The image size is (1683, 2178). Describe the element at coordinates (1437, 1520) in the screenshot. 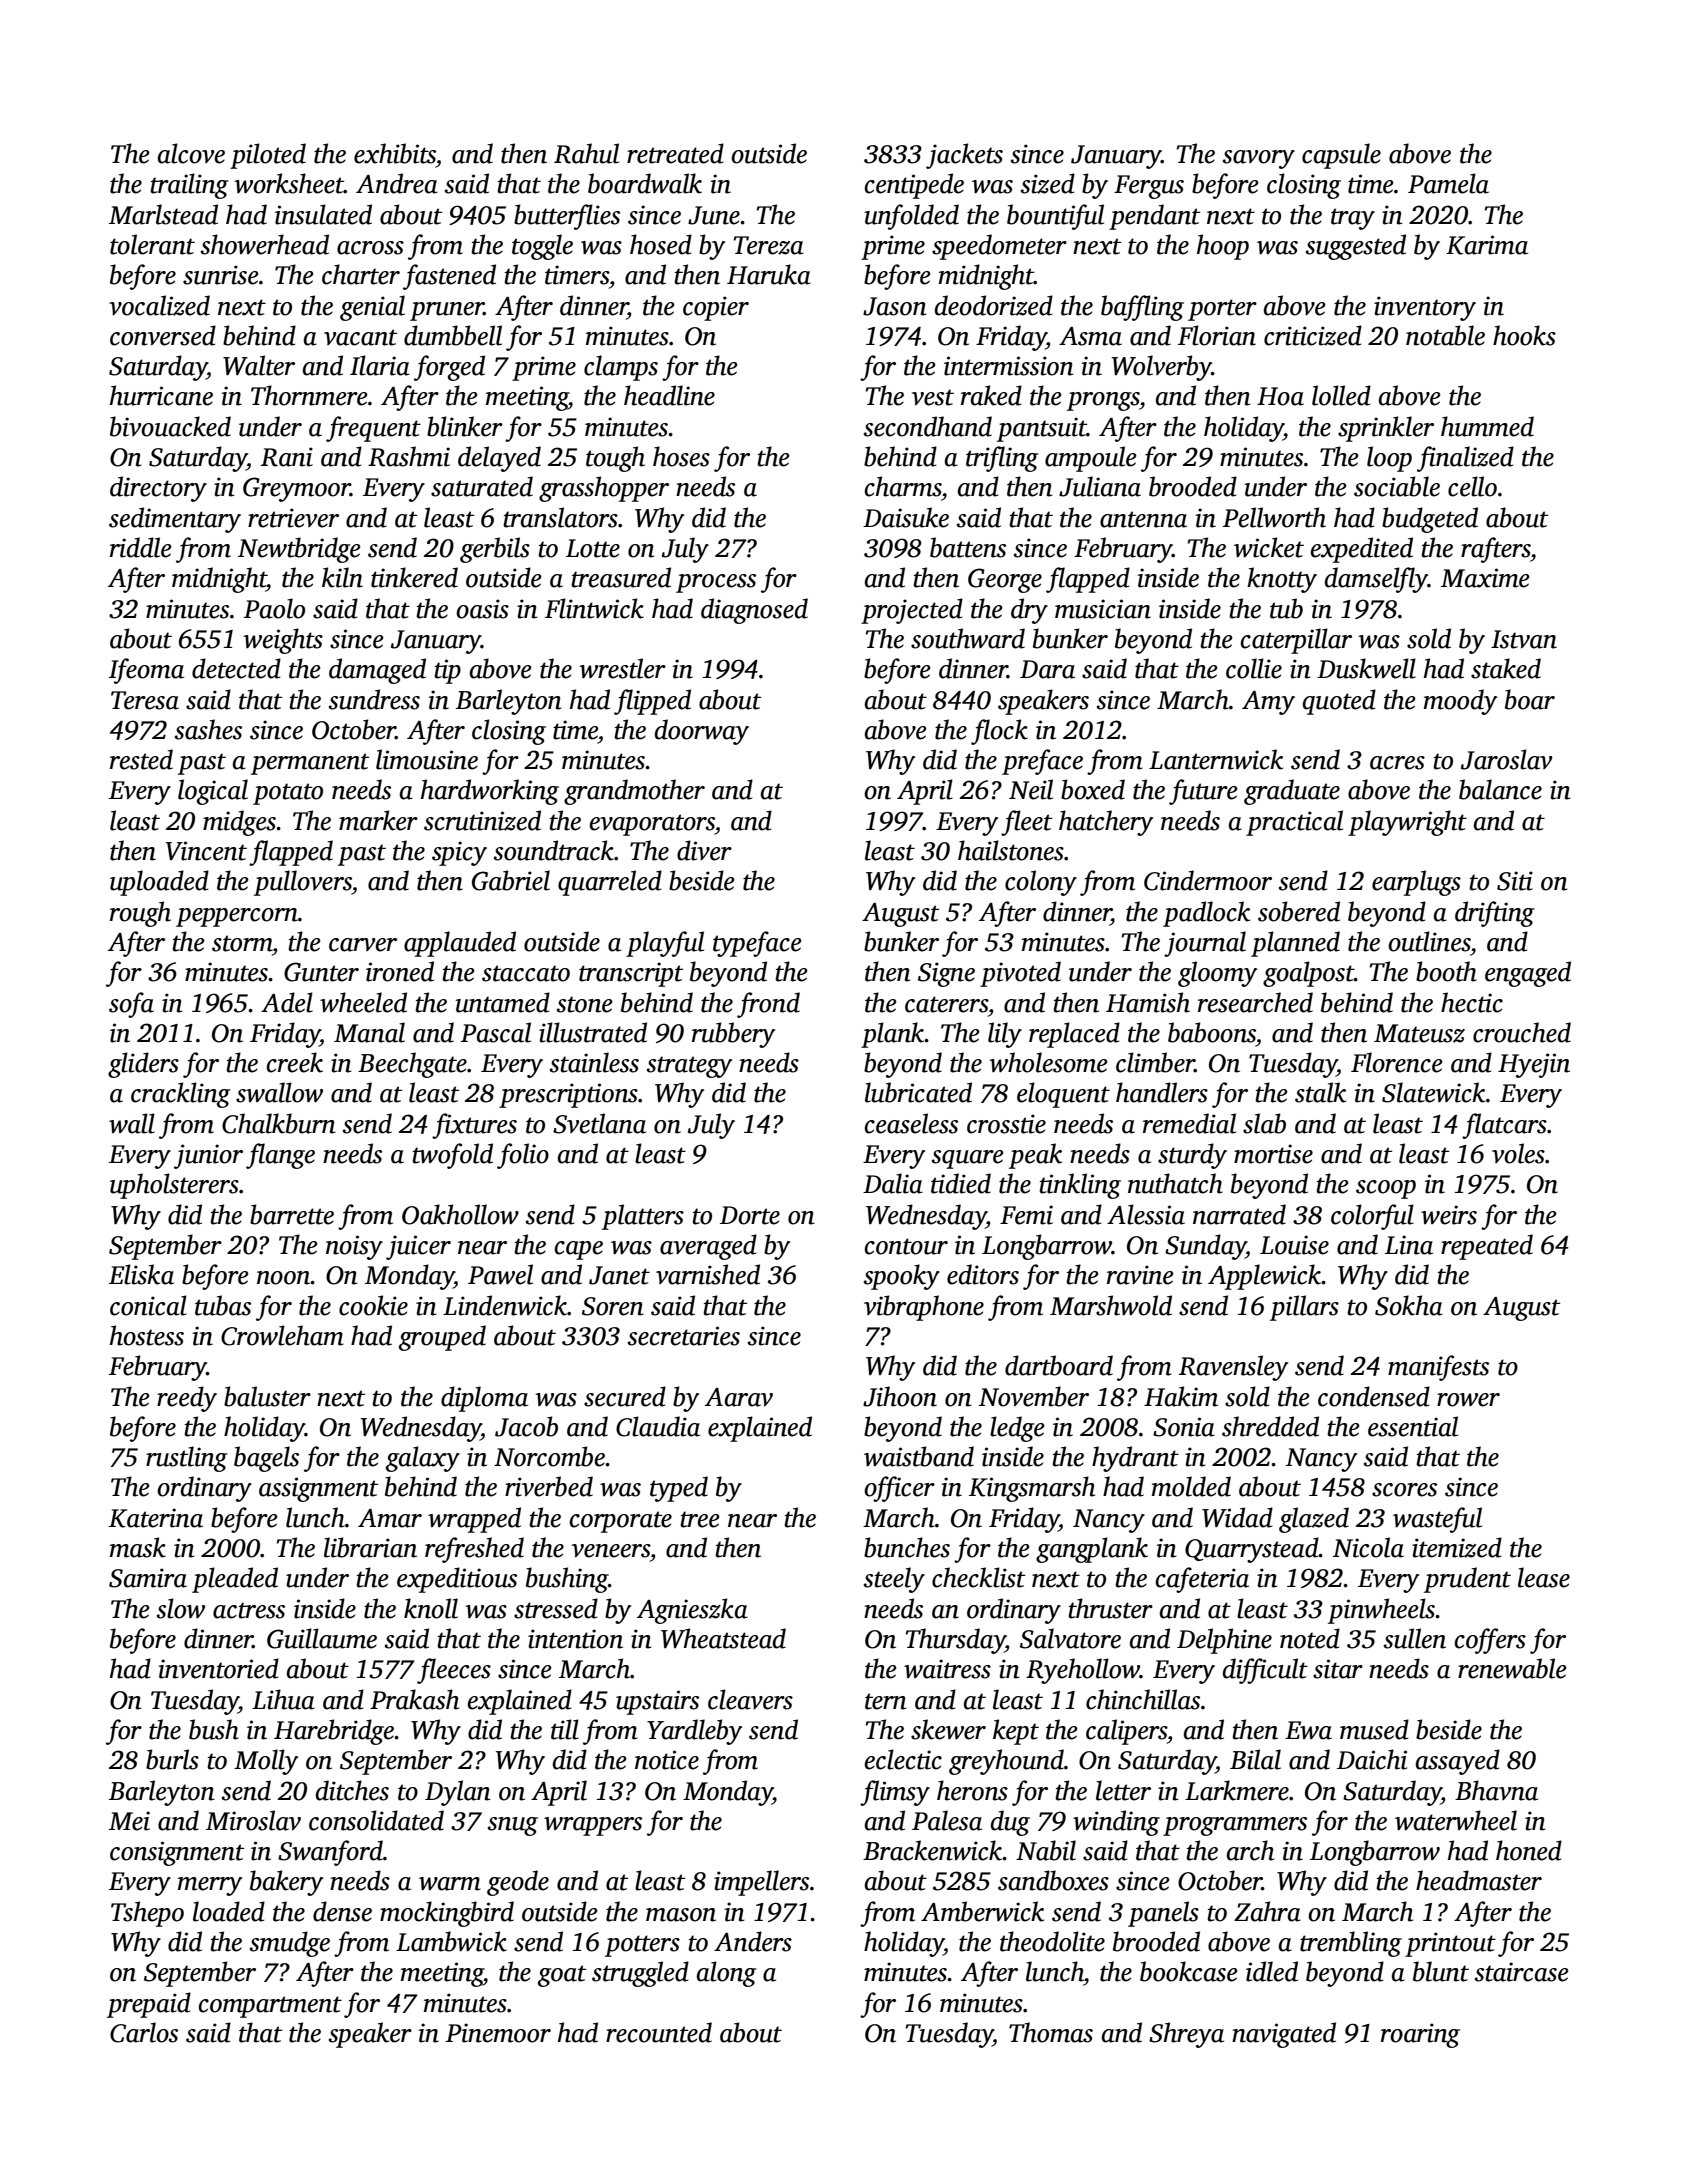

I see `wasteful` at that location.
